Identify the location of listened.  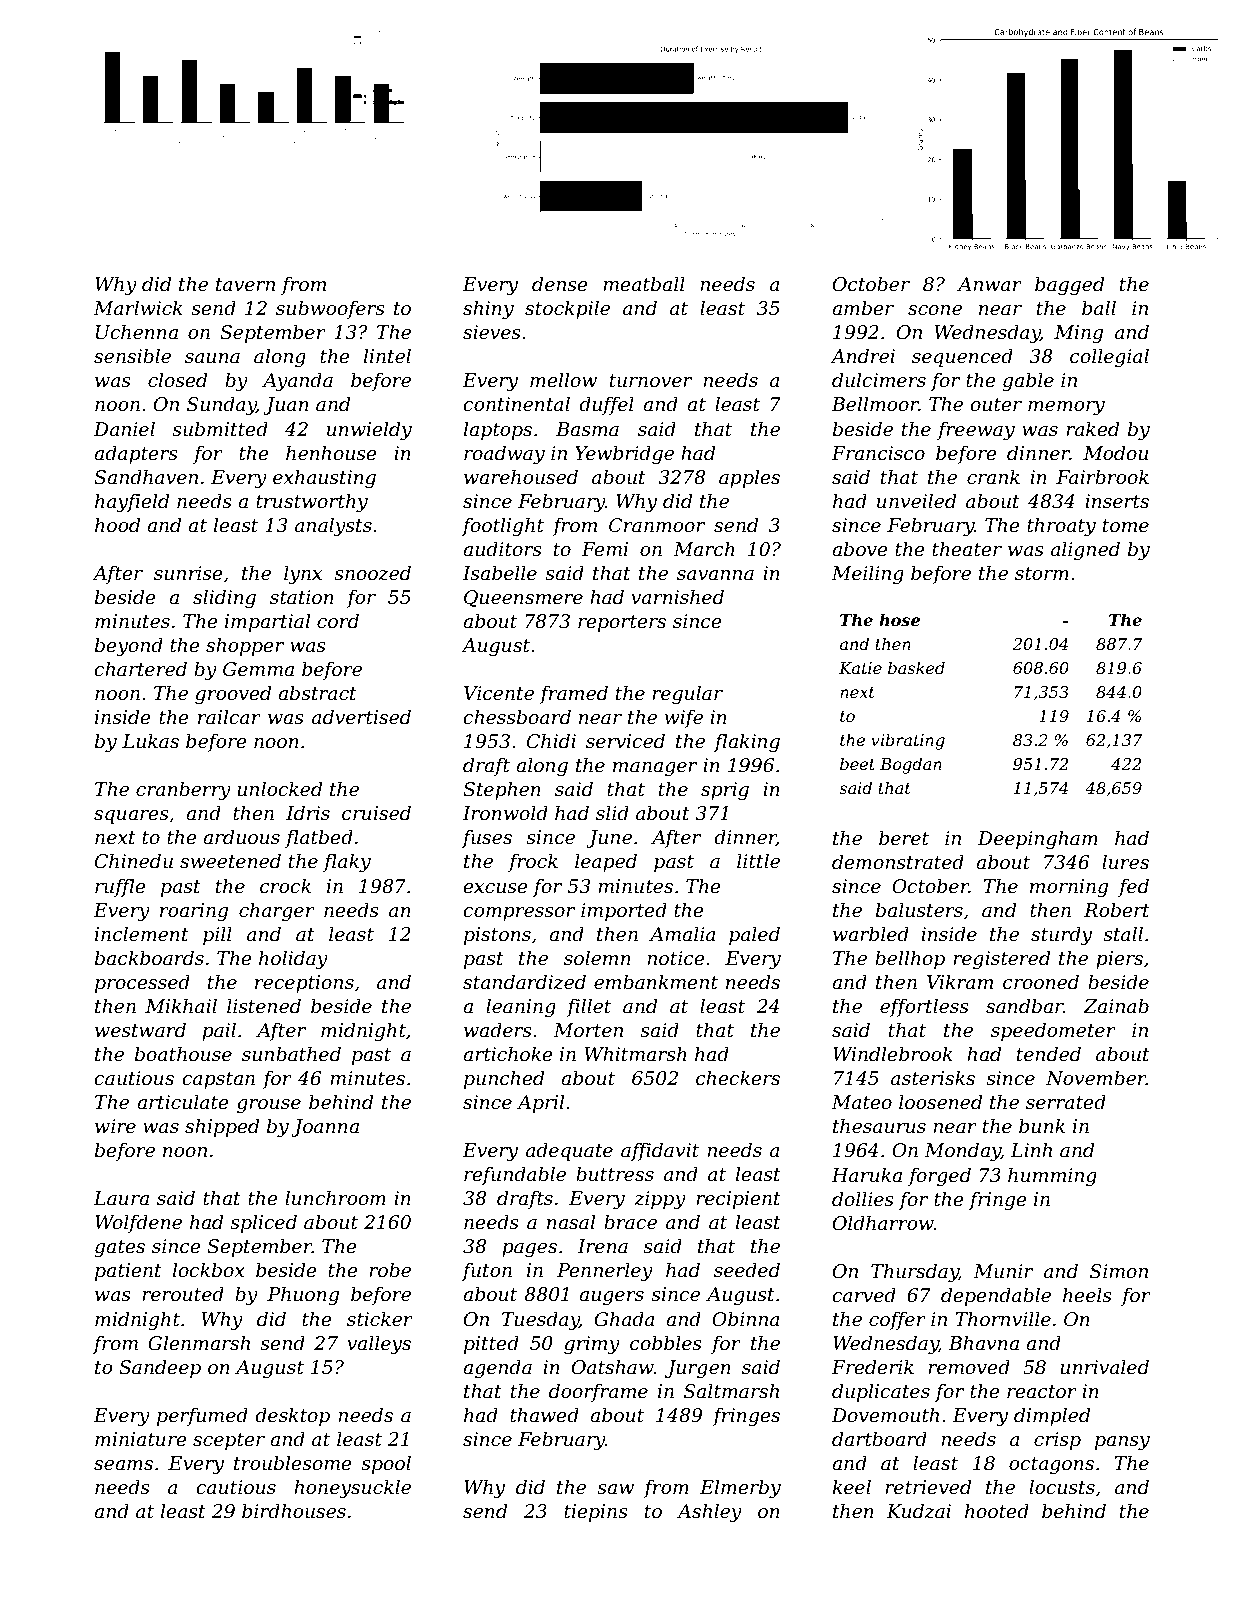
(264, 1006).
